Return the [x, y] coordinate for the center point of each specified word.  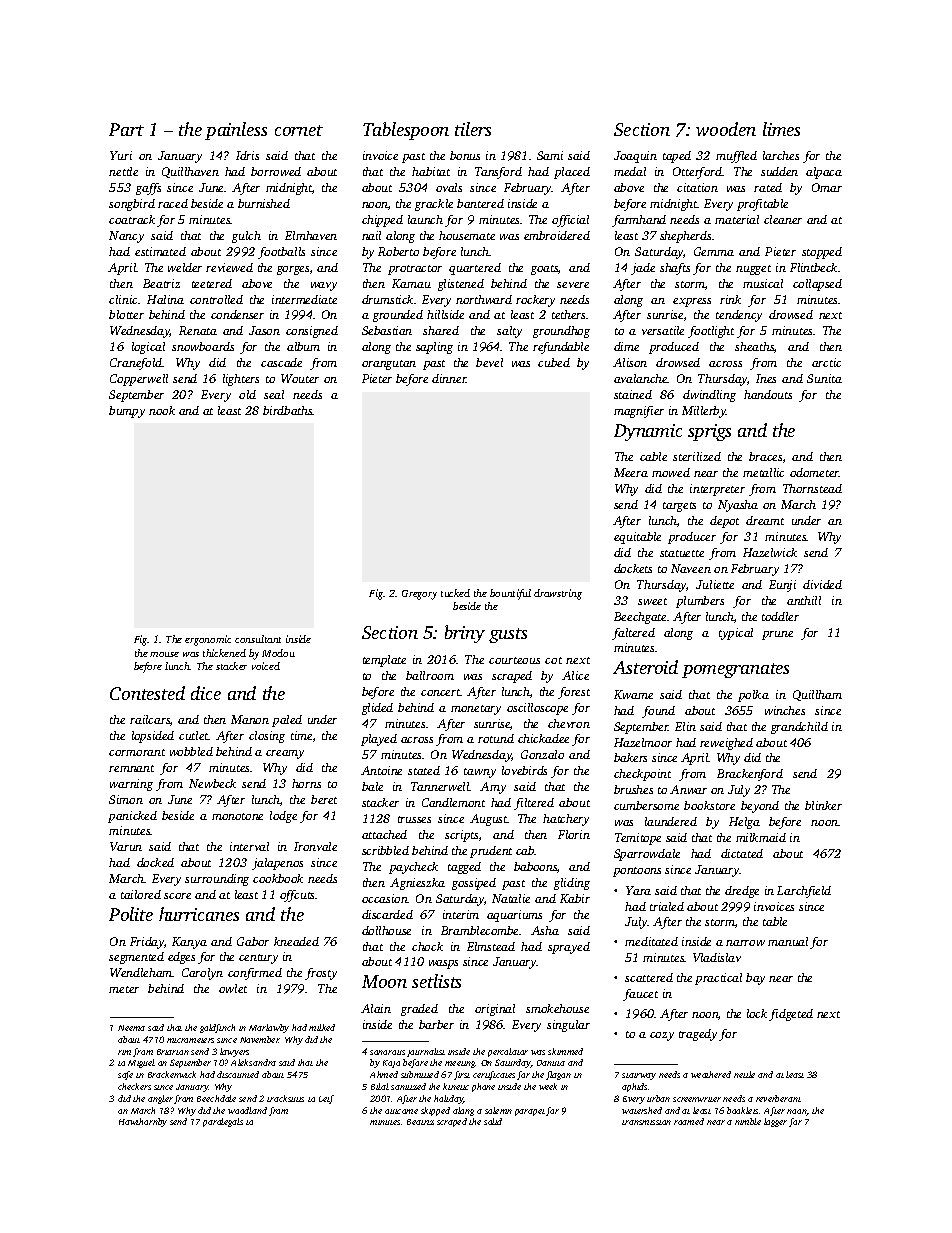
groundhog [561, 332]
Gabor [253, 941]
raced [173, 203]
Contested [147, 693]
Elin [685, 726]
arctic [826, 362]
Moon [384, 981]
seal [274, 394]
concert [441, 692]
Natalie [511, 898]
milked [322, 1027]
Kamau [411, 283]
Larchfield [804, 892]
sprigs [709, 432]
